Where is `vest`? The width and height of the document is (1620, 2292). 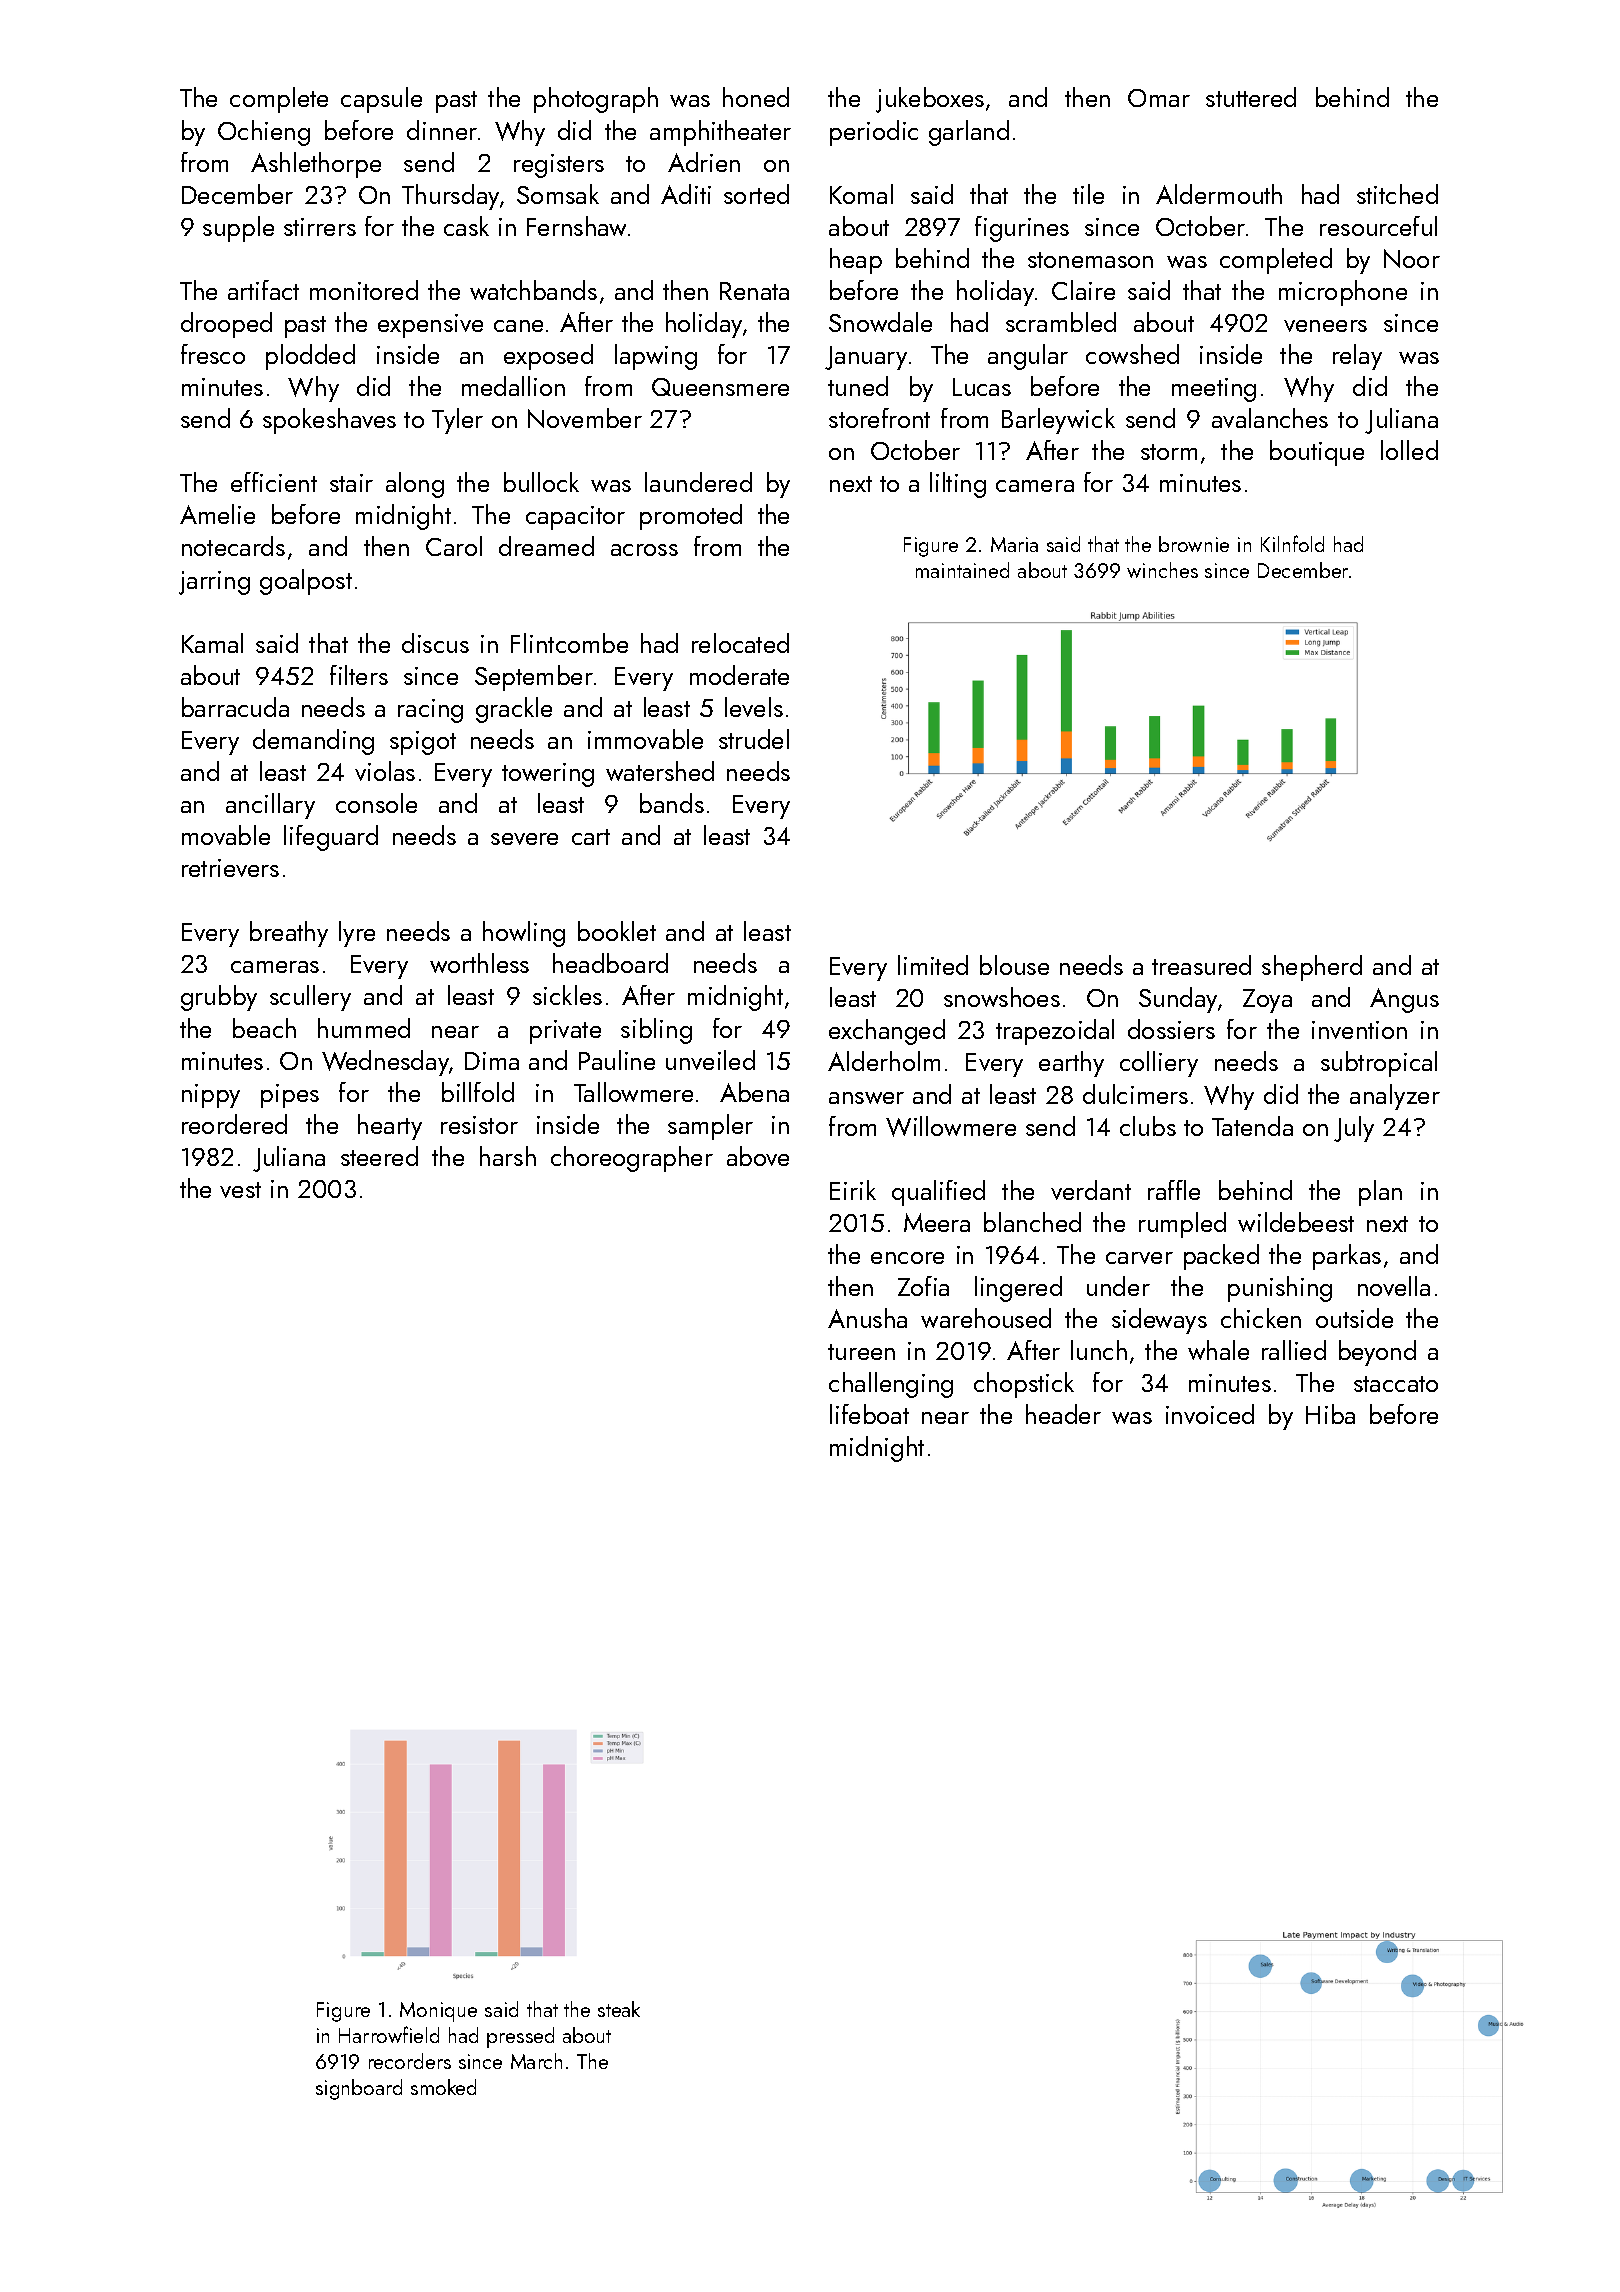 vest is located at coordinates (240, 1190).
